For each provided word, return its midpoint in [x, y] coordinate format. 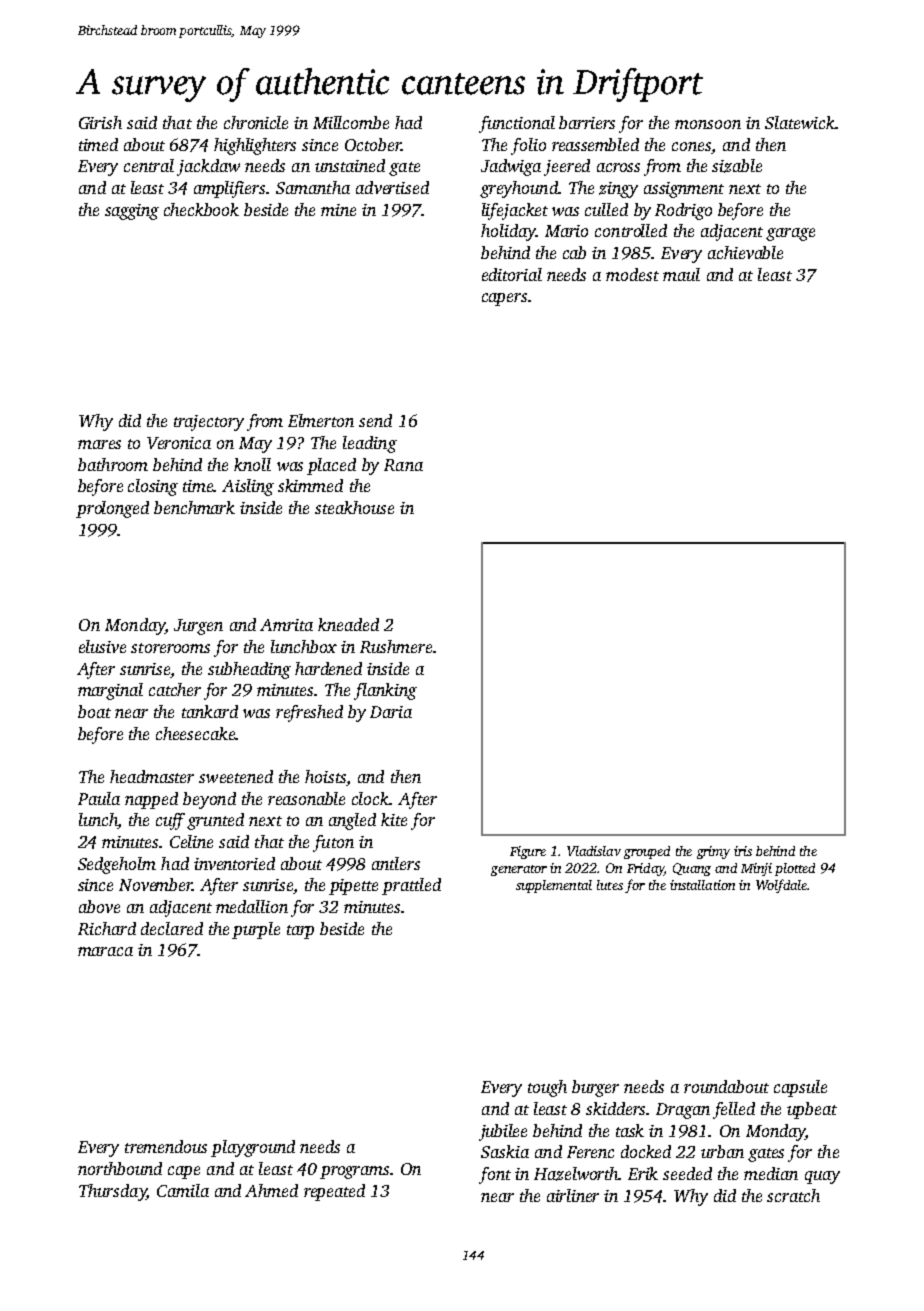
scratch [793, 1195]
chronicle [256, 122]
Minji [756, 869]
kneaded [348, 624]
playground [253, 1148]
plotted [795, 869]
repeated [334, 1192]
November [156, 884]
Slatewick [800, 122]
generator [519, 870]
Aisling [248, 487]
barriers [587, 122]
